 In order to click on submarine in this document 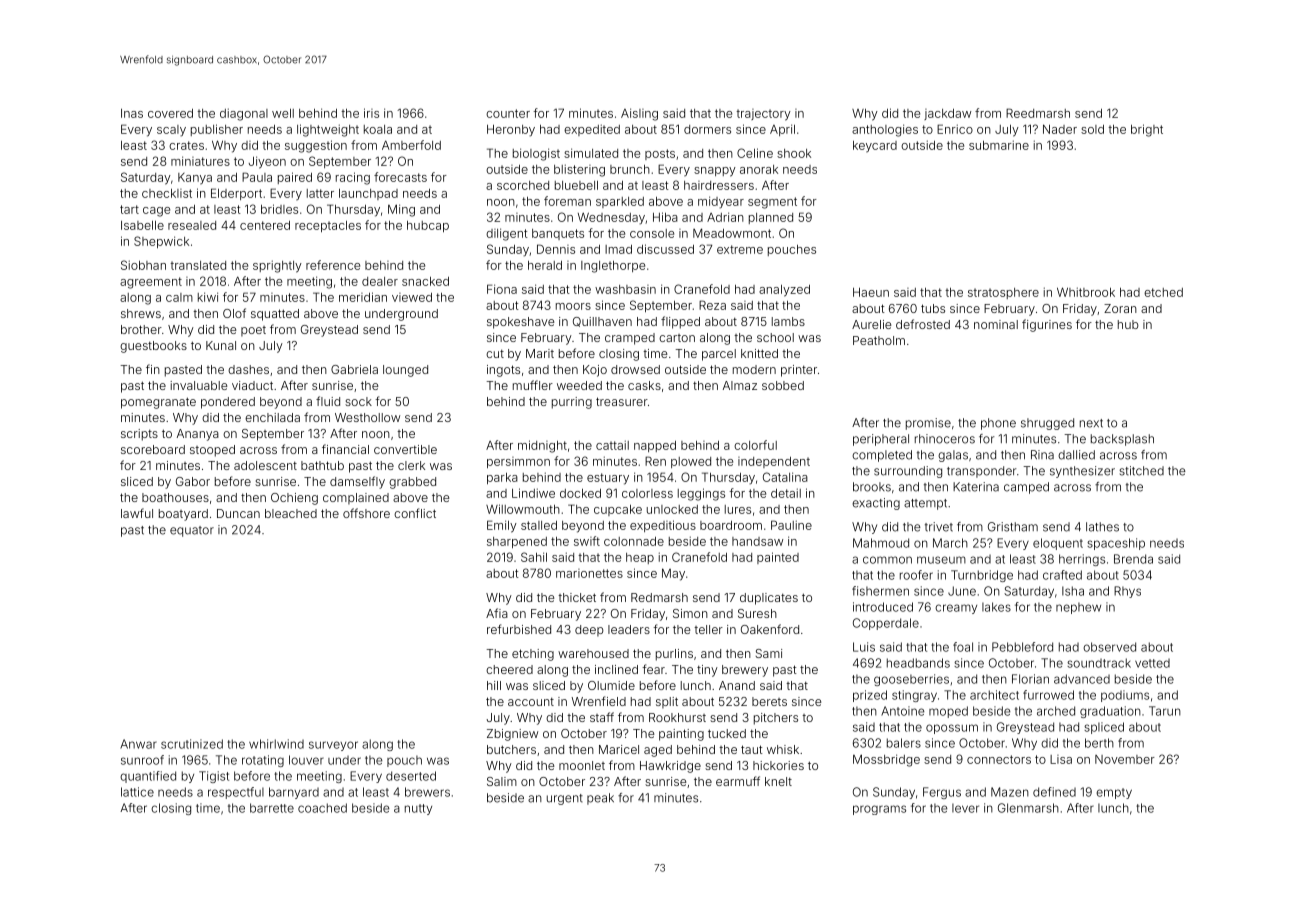, I will do `click(999, 145)`.
